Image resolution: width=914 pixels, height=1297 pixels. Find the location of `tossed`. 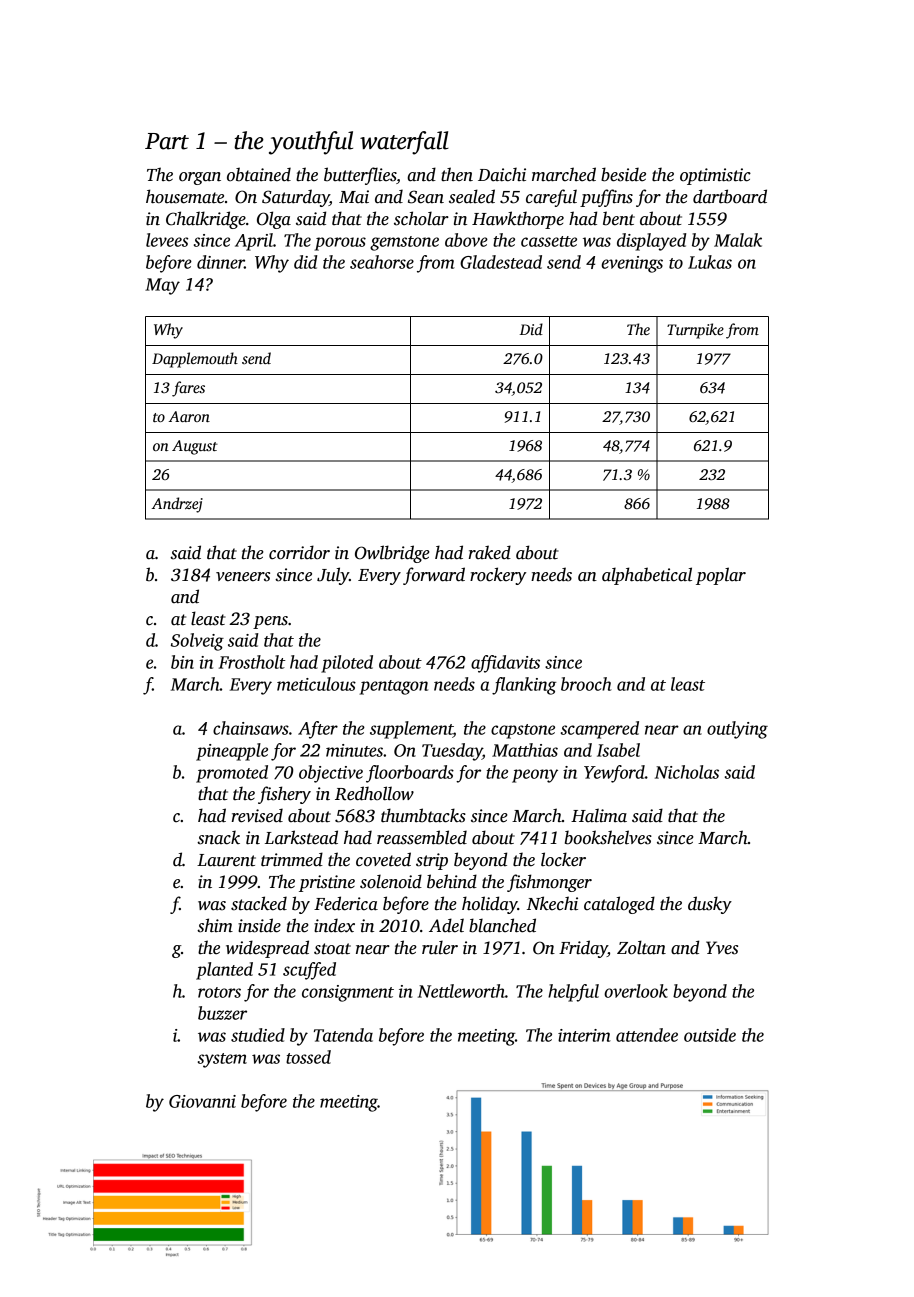

tossed is located at coordinates (308, 1057).
